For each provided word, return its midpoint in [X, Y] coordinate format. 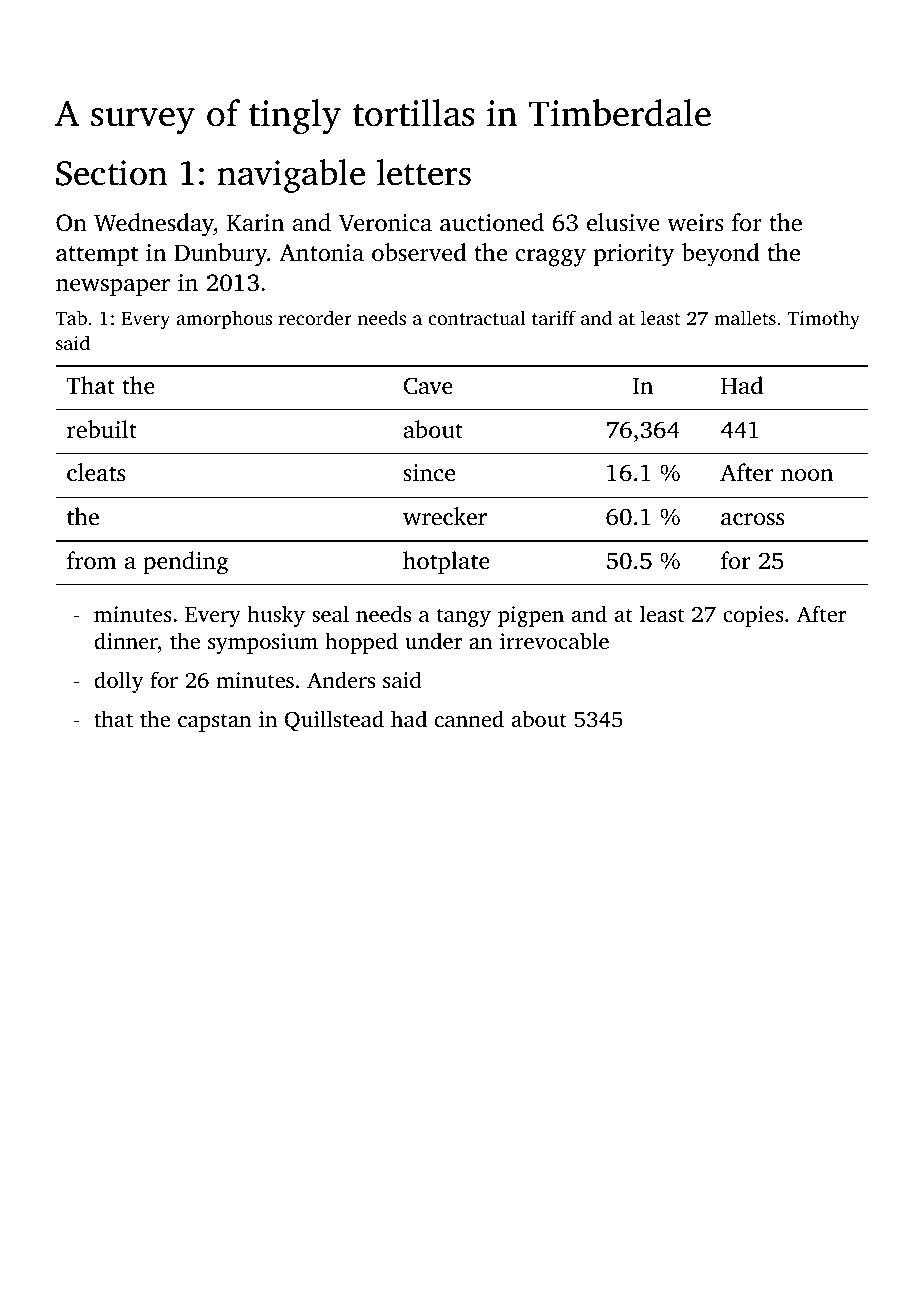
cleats [96, 472]
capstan [214, 722]
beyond [721, 255]
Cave [428, 386]
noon [807, 475]
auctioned [492, 222]
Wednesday [154, 225]
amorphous [224, 320]
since [429, 473]
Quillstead [334, 720]
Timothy [824, 320]
